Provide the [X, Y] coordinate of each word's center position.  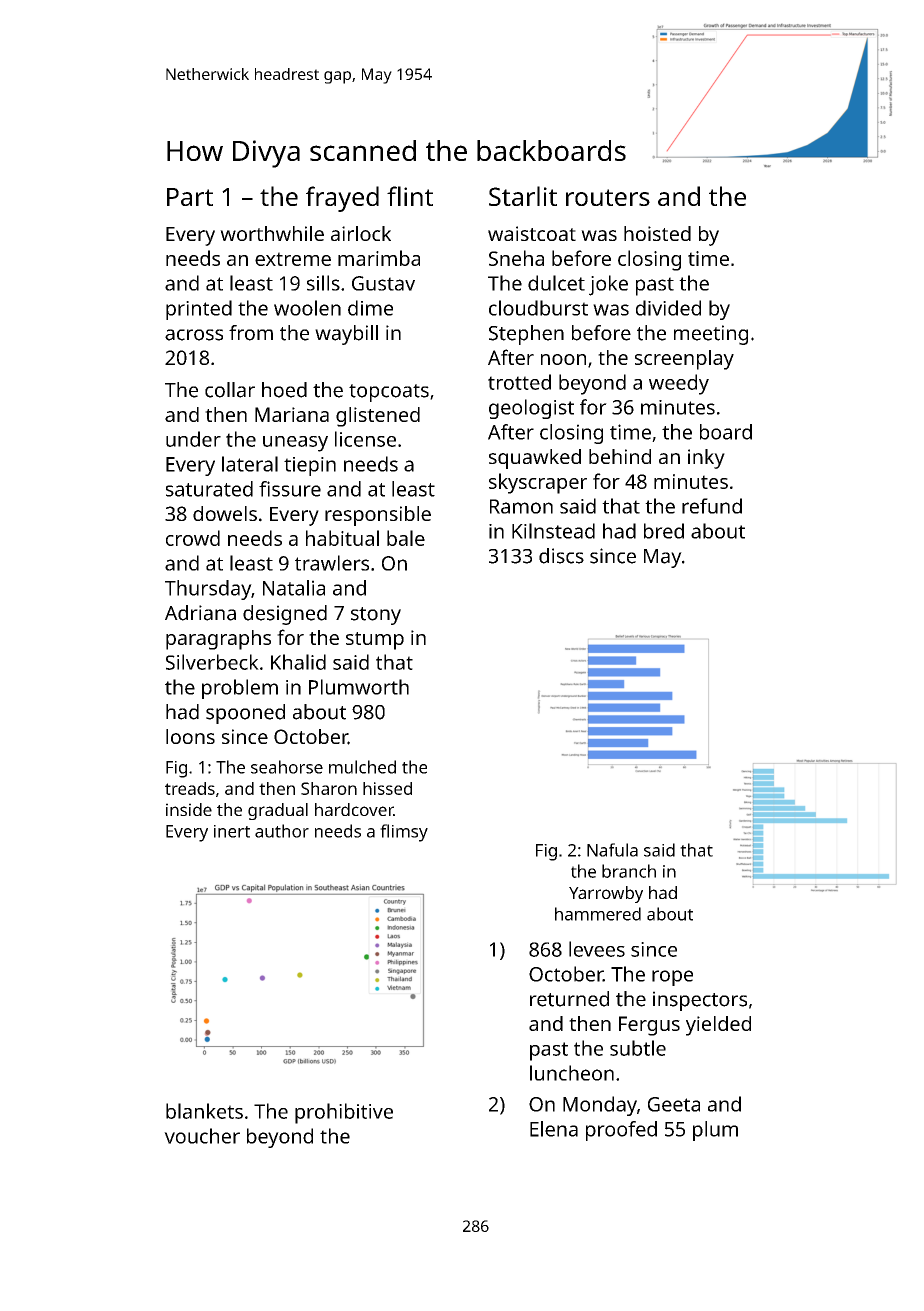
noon [563, 359]
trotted [519, 382]
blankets [204, 1111]
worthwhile [272, 233]
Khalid [298, 662]
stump [375, 641]
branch [629, 871]
